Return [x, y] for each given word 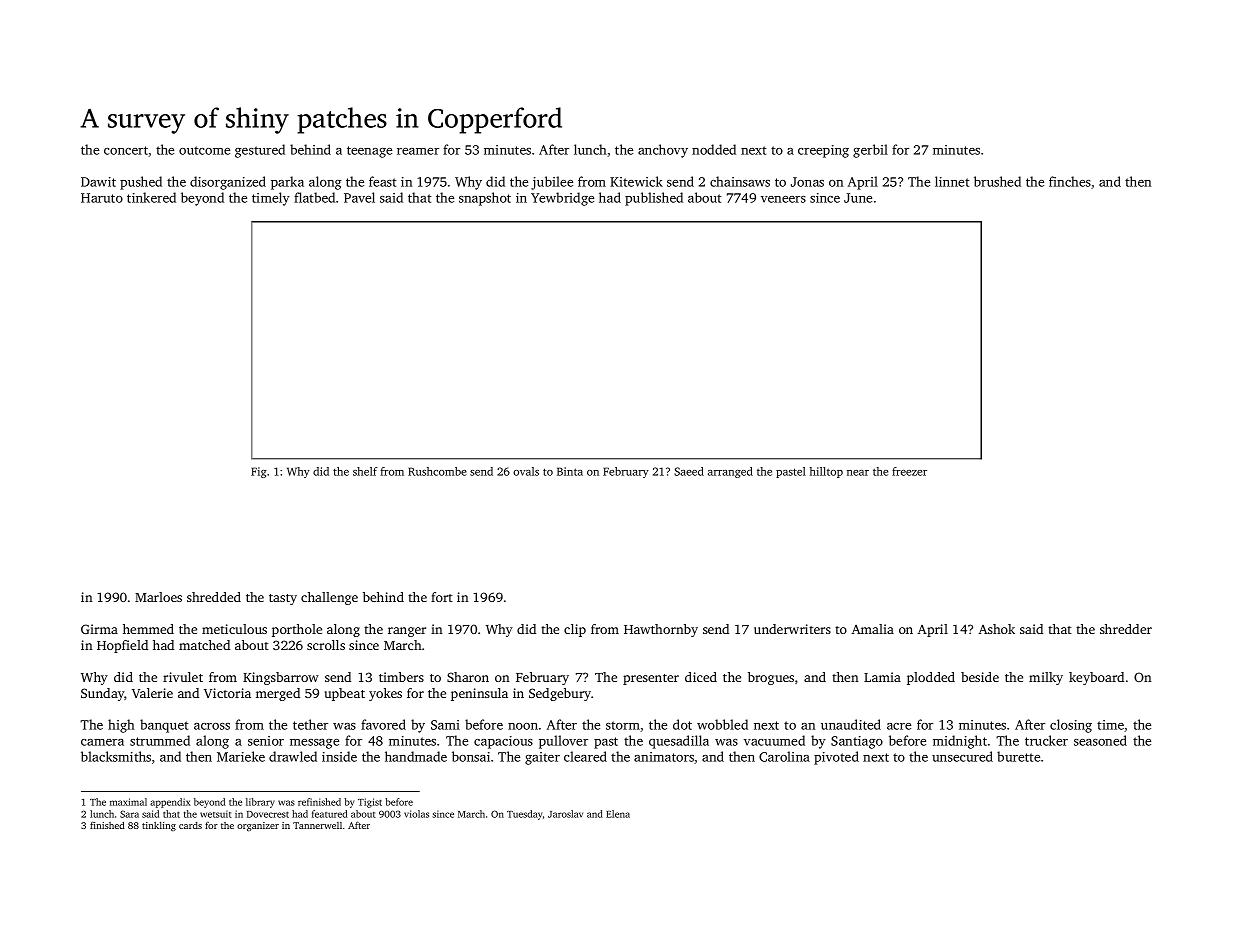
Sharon [468, 677]
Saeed [689, 471]
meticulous [234, 629]
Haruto [102, 198]
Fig [259, 472]
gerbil [870, 151]
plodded [931, 678]
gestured [260, 151]
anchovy [663, 151]
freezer [909, 471]
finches [1070, 181]
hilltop [826, 472]
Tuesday [524, 815]
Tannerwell [317, 825]
